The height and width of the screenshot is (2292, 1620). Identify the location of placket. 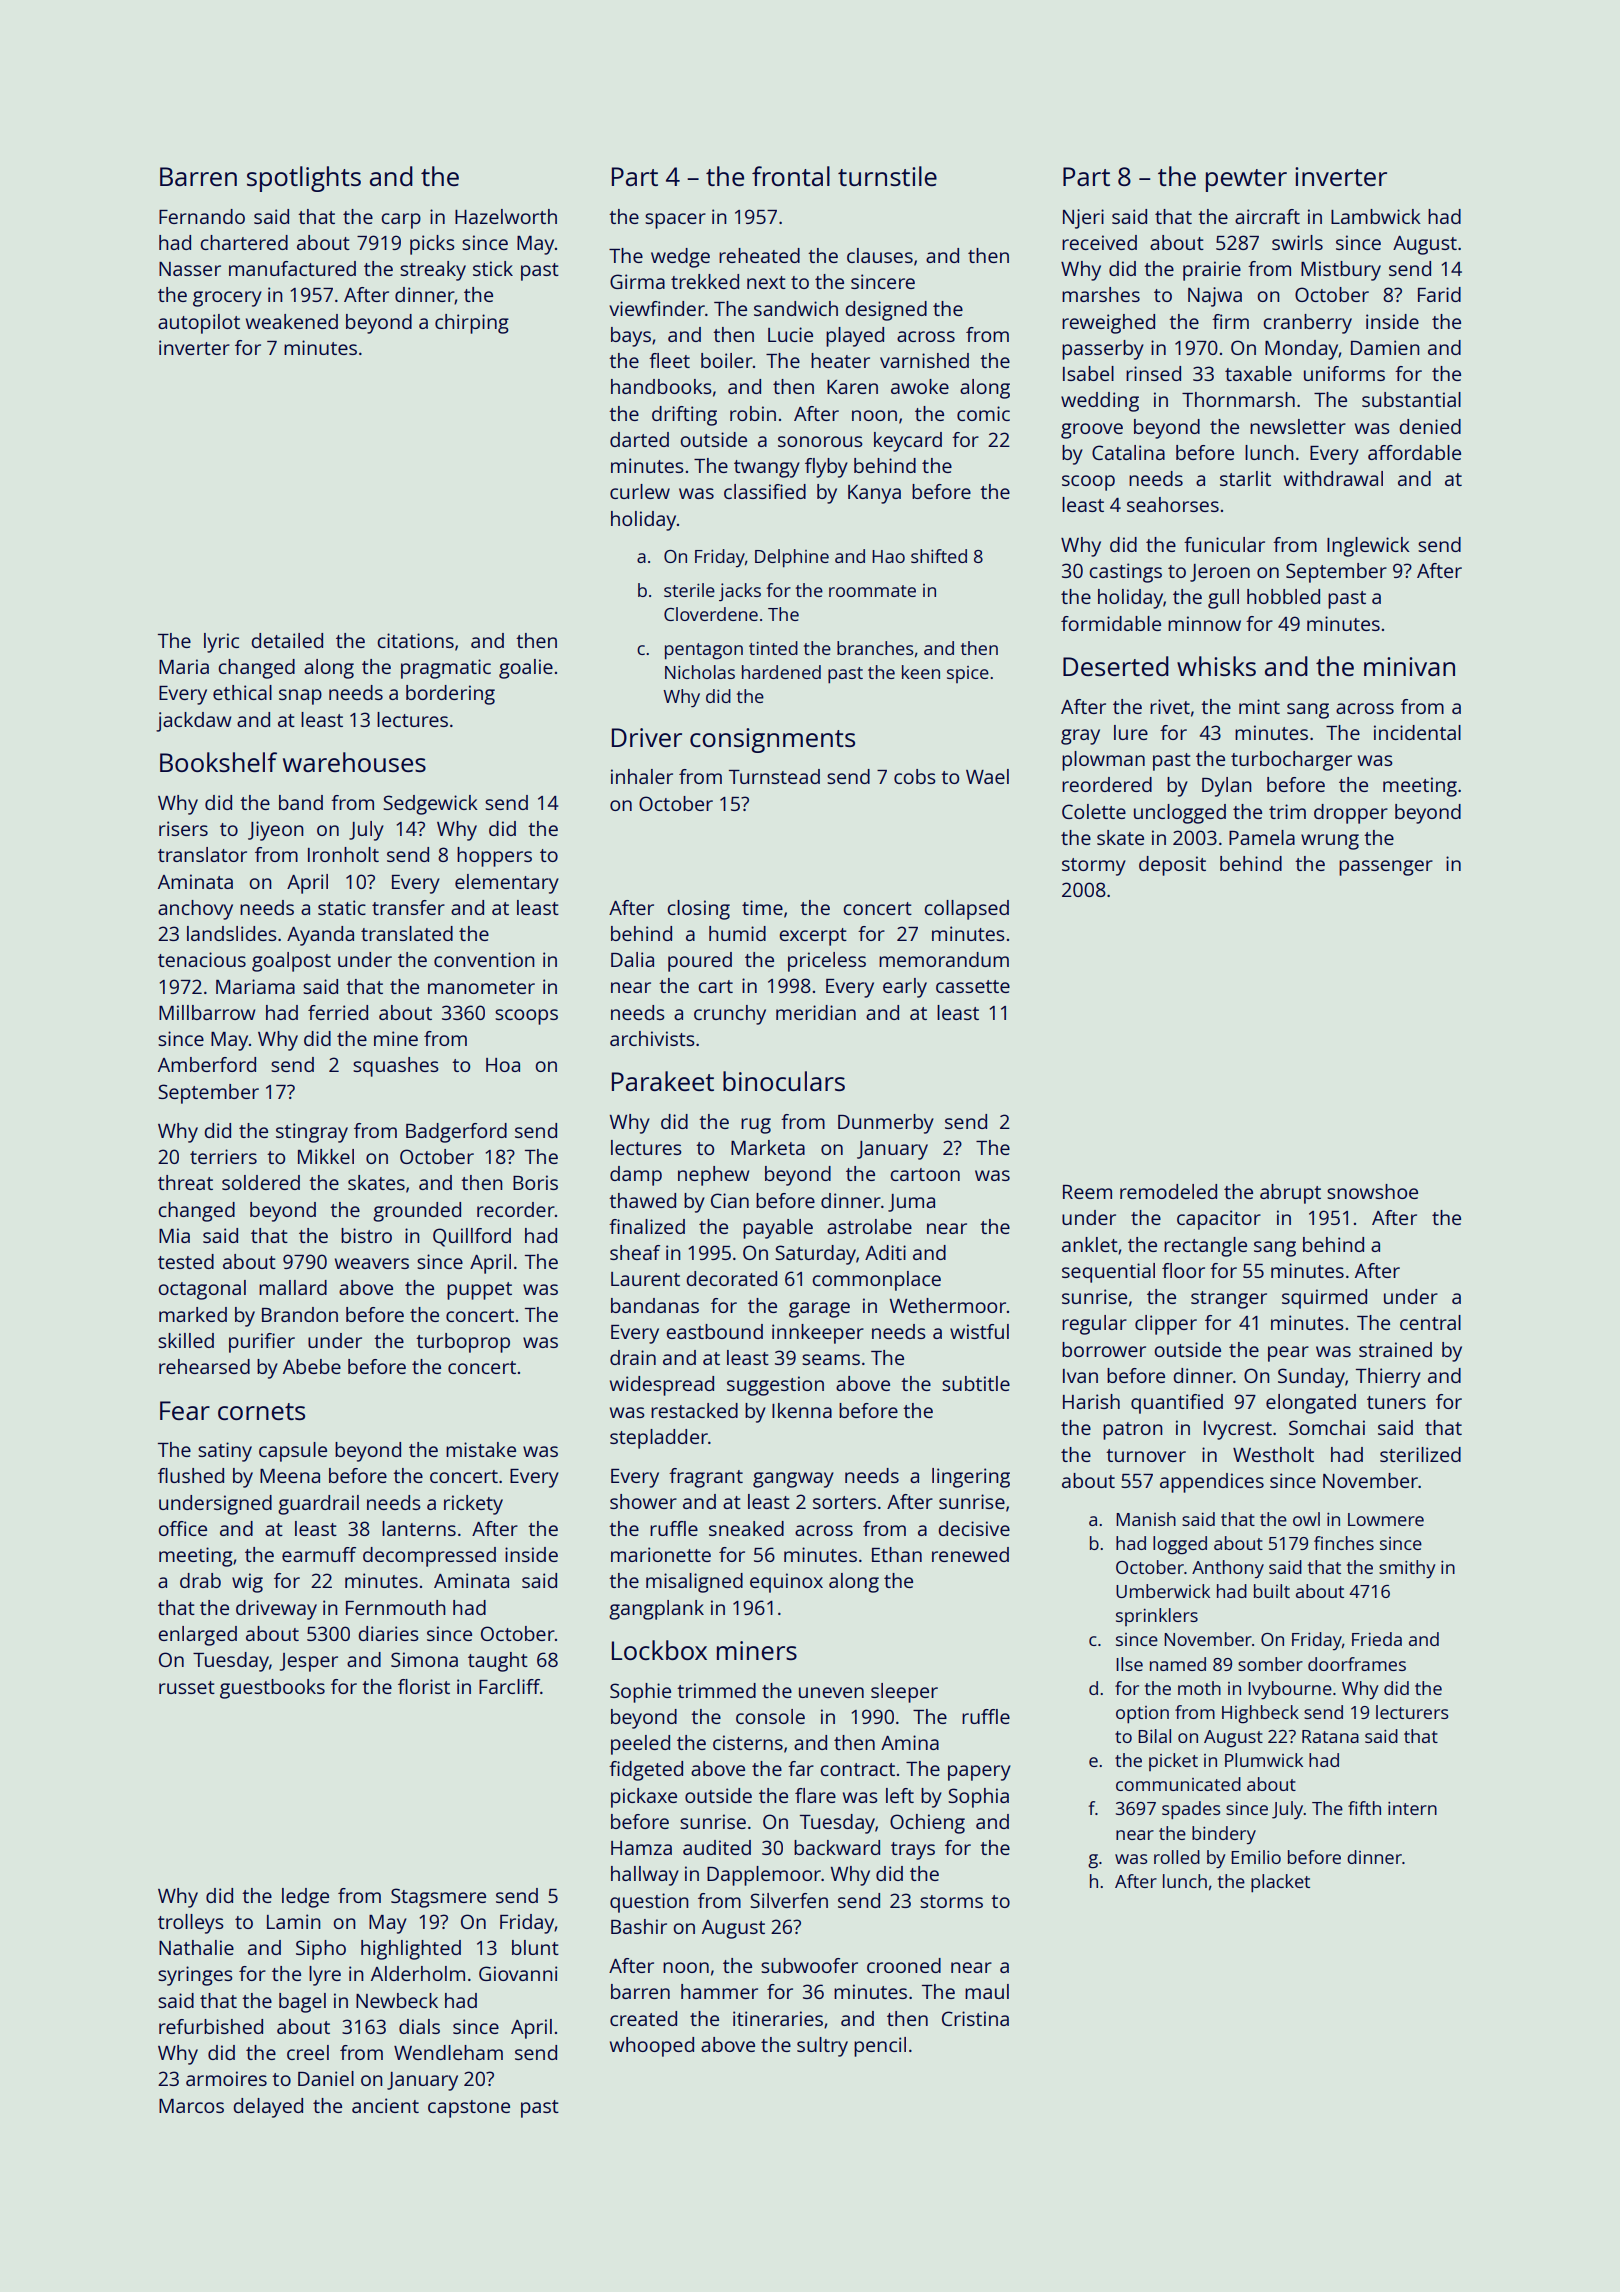
(1280, 1883).
